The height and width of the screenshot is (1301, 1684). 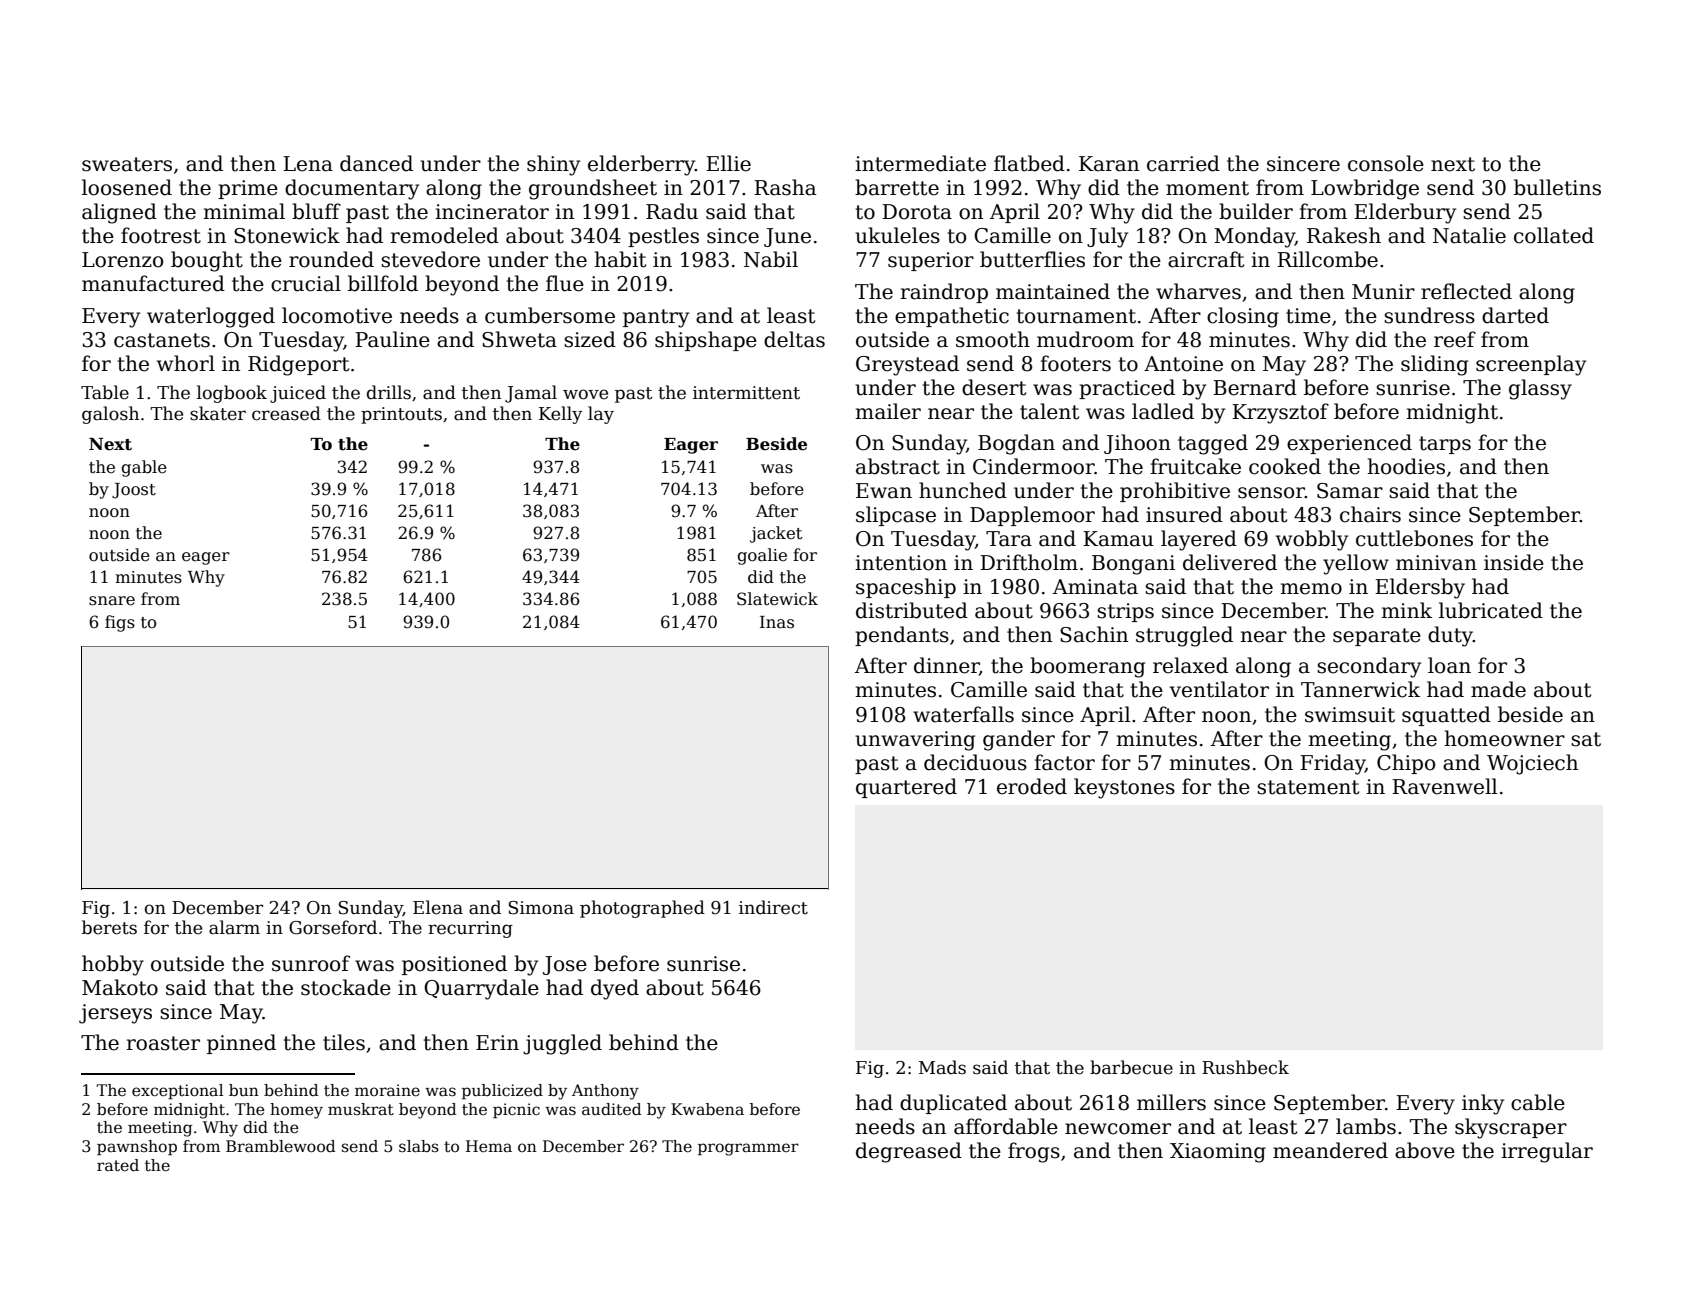 What do you see at coordinates (127, 164) in the screenshot?
I see `sweaters` at bounding box center [127, 164].
